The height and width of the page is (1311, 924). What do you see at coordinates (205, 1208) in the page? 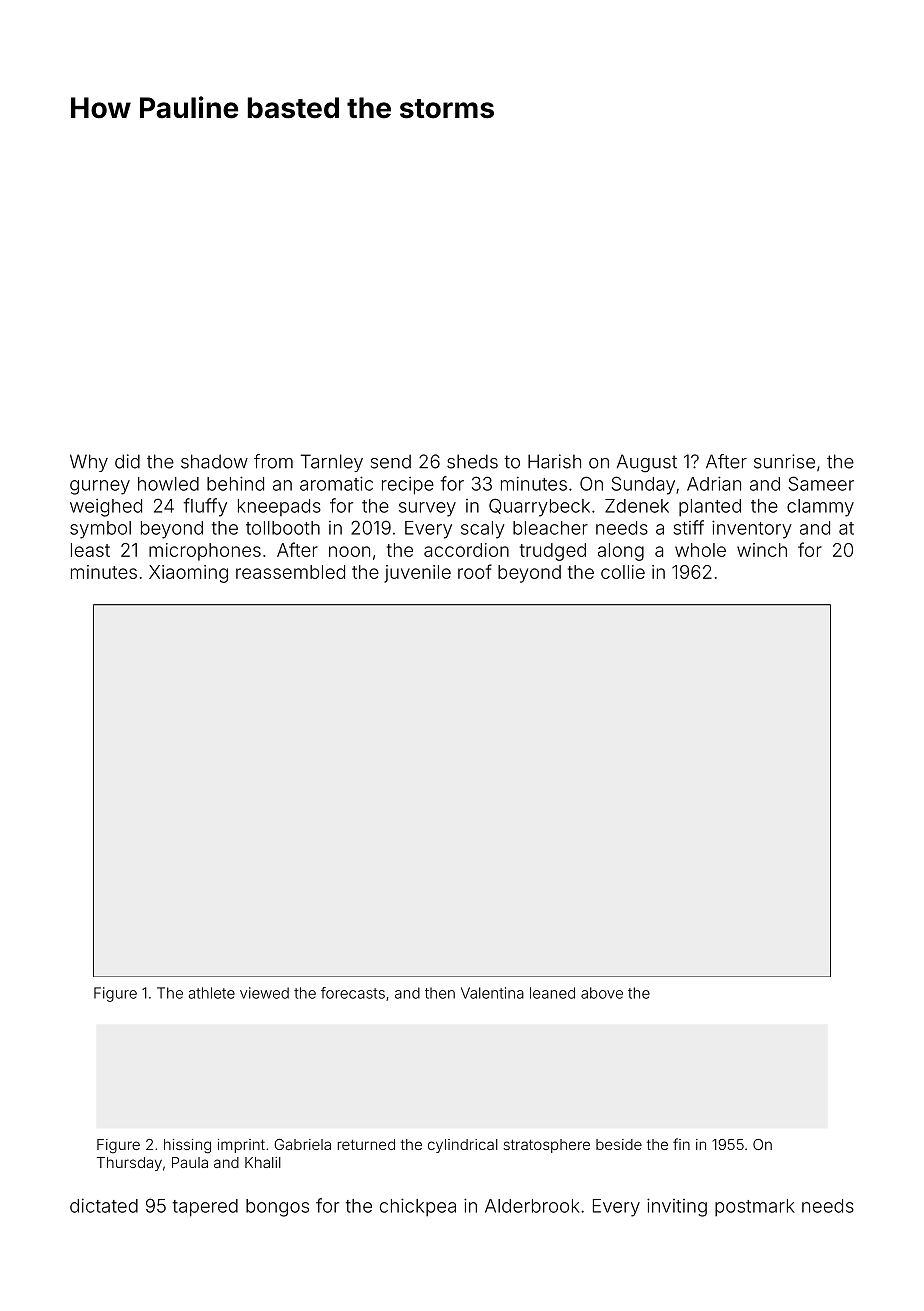
I see `tapered` at bounding box center [205, 1208].
